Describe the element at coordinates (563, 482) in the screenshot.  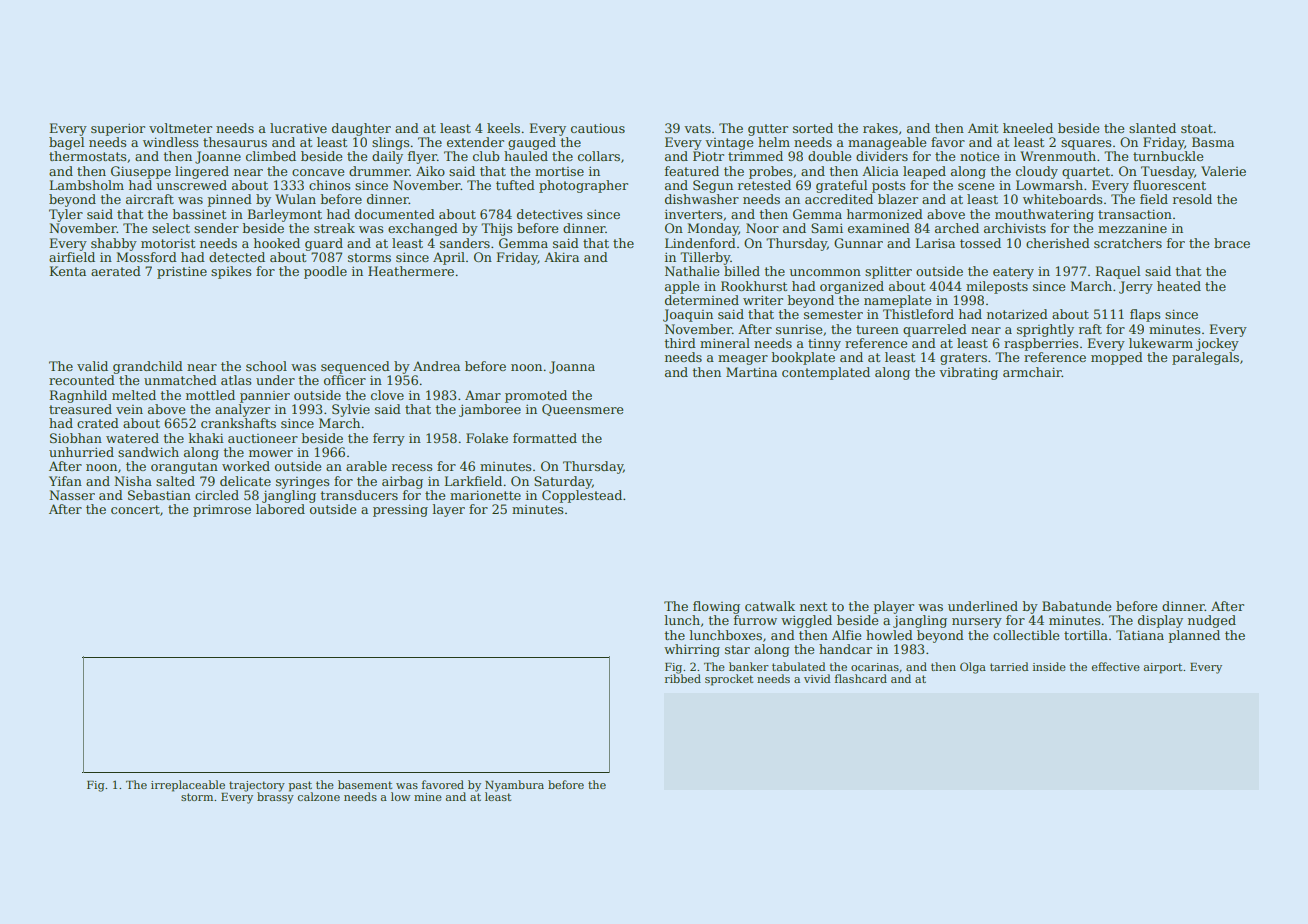
I see `Saturday` at that location.
